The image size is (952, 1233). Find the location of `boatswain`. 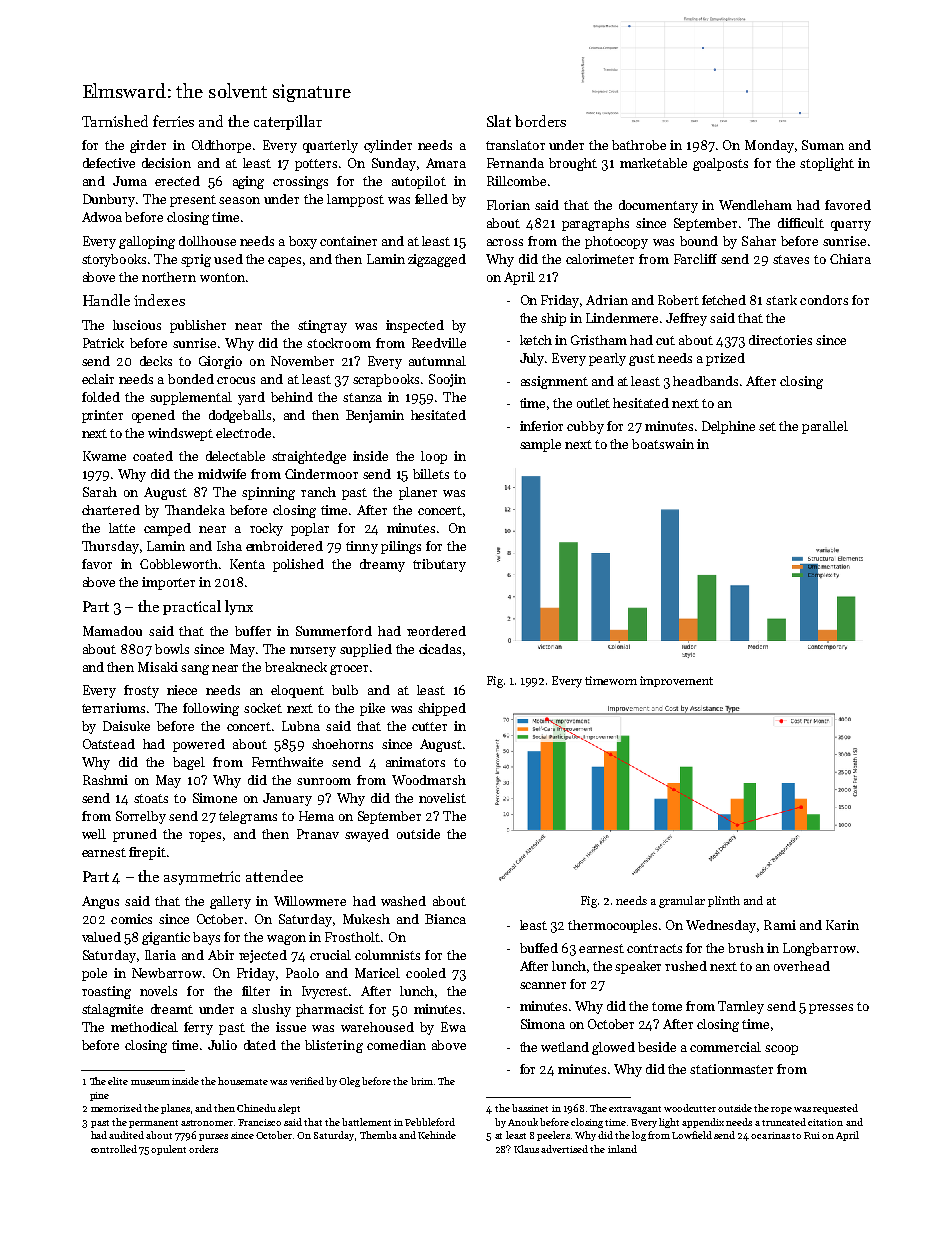

boatswain is located at coordinates (663, 444).
